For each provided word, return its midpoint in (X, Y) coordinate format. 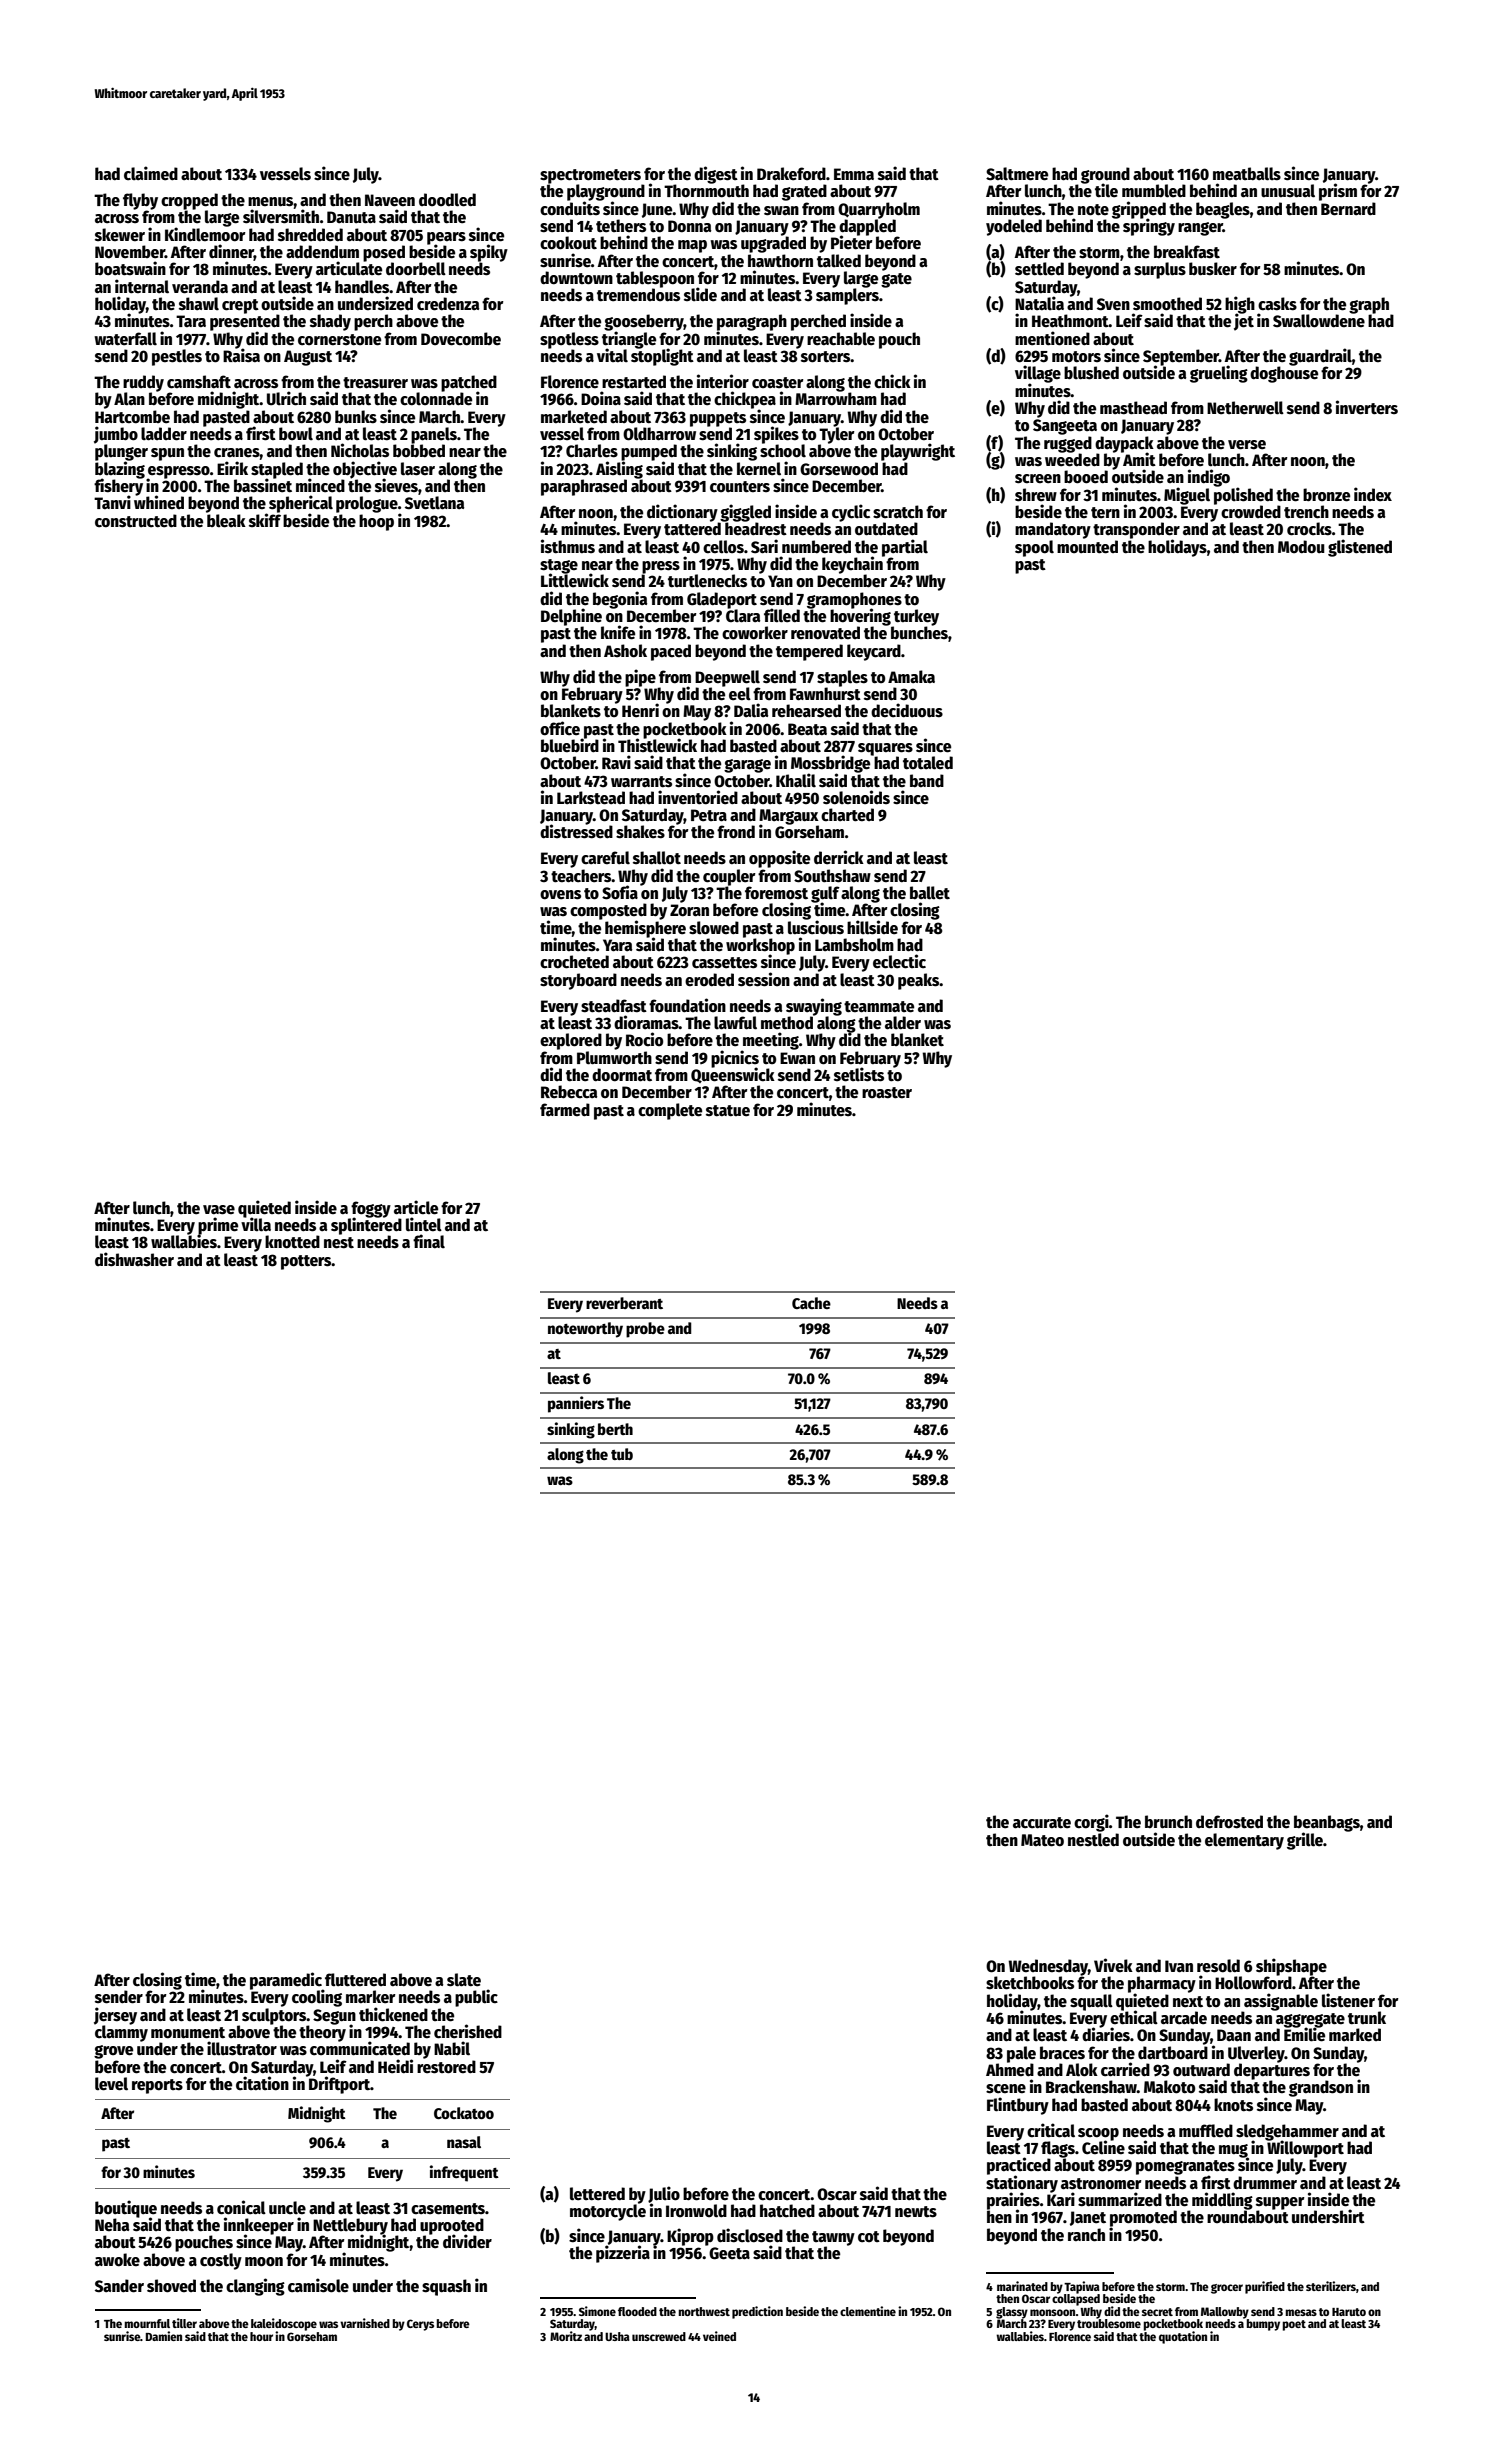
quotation (1183, 2337)
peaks (918, 981)
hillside (872, 927)
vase (219, 1210)
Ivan (1179, 1966)
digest (716, 175)
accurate (1042, 1823)
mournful (147, 2323)
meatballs (1247, 174)
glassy (1012, 2313)
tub (622, 1454)
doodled (447, 200)
